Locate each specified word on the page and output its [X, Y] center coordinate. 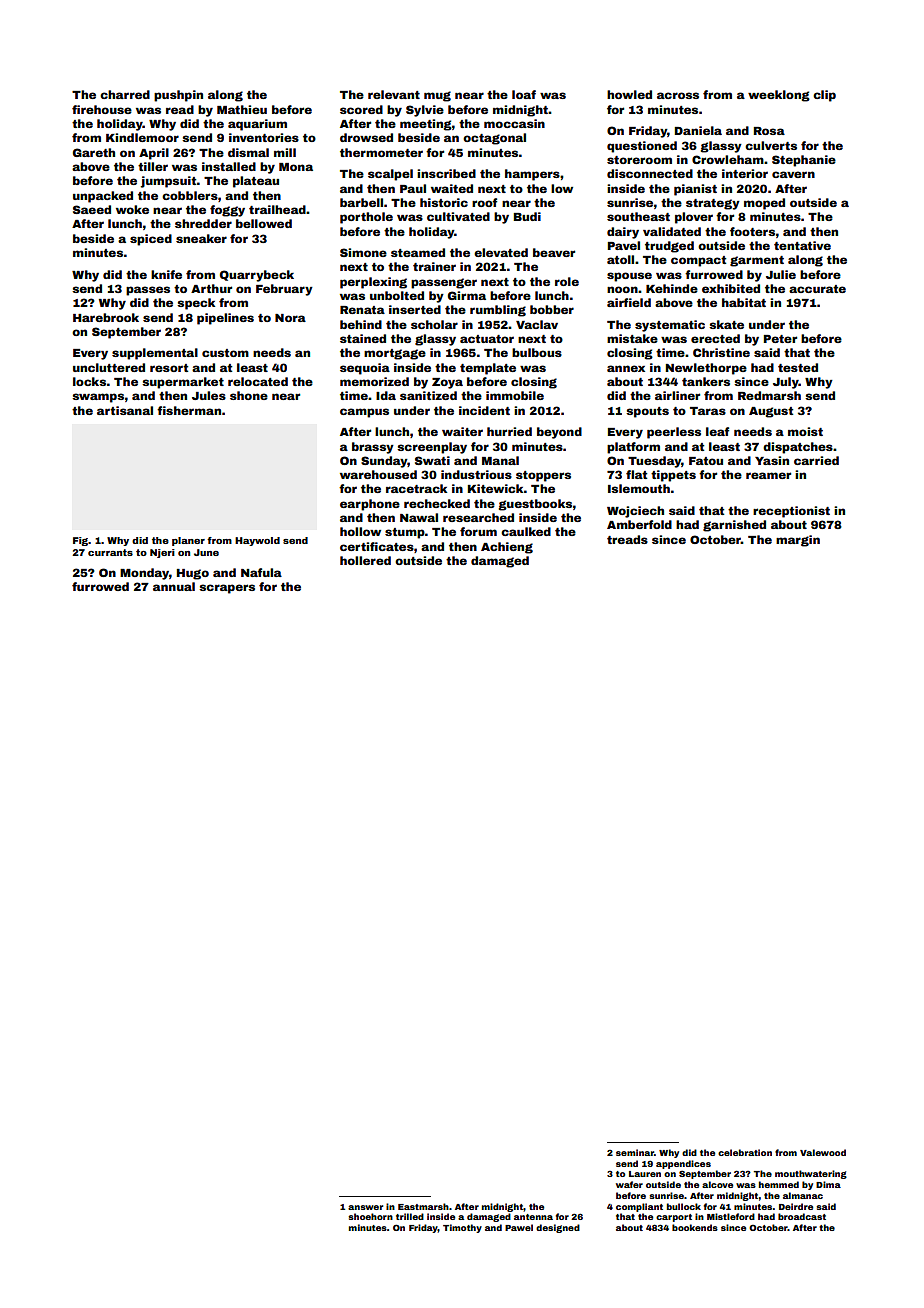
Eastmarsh [423, 1206]
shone [249, 395]
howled [629, 94]
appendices [683, 1164]
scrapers [227, 589]
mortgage [395, 354]
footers [753, 231]
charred [125, 94]
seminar [635, 1152]
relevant [394, 94]
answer [365, 1207]
